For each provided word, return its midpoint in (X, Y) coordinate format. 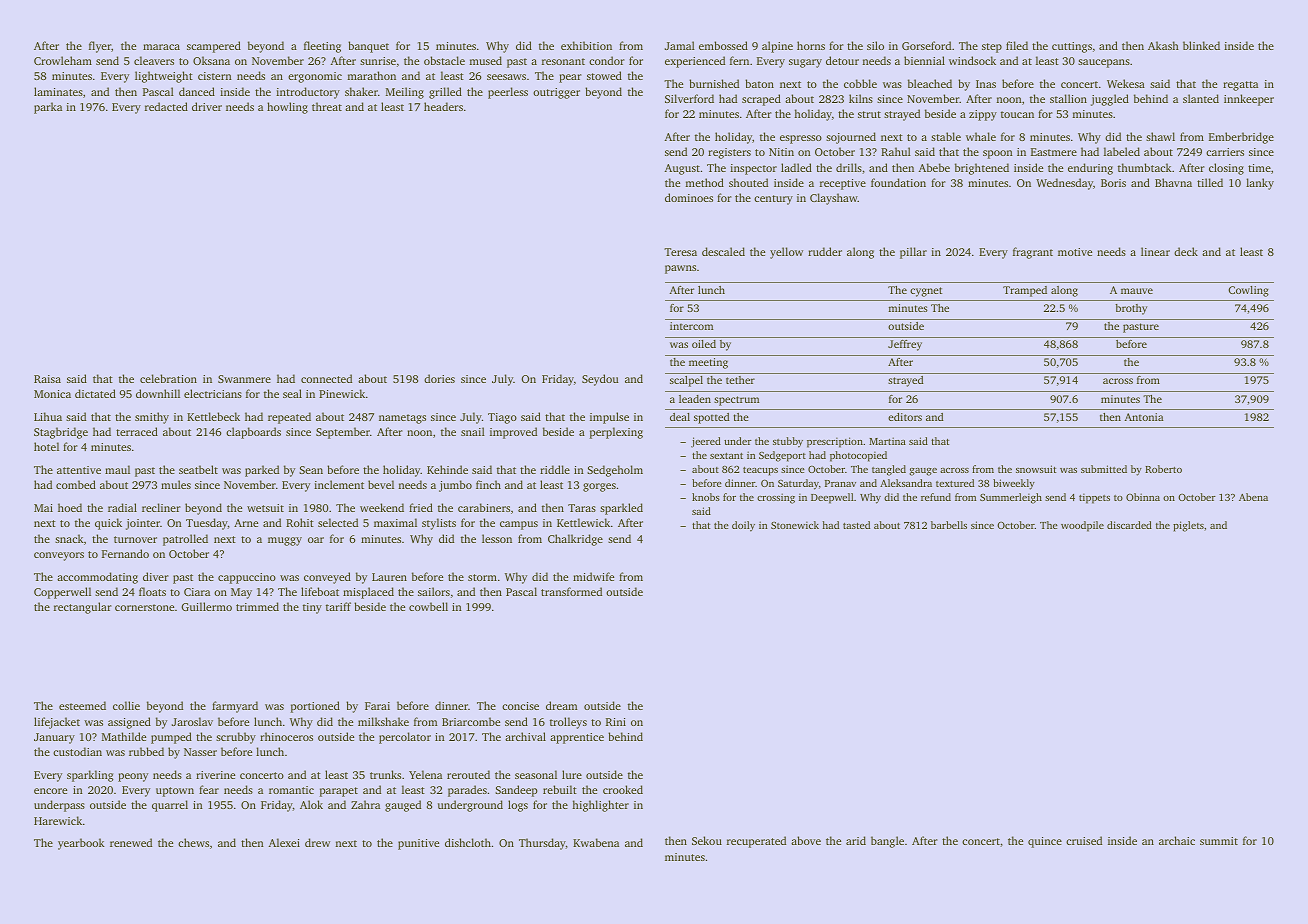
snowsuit (1036, 469)
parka (48, 108)
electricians (213, 393)
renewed (131, 842)
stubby (788, 442)
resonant (563, 61)
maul (117, 469)
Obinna (1143, 497)
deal (680, 417)
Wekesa (1126, 83)
